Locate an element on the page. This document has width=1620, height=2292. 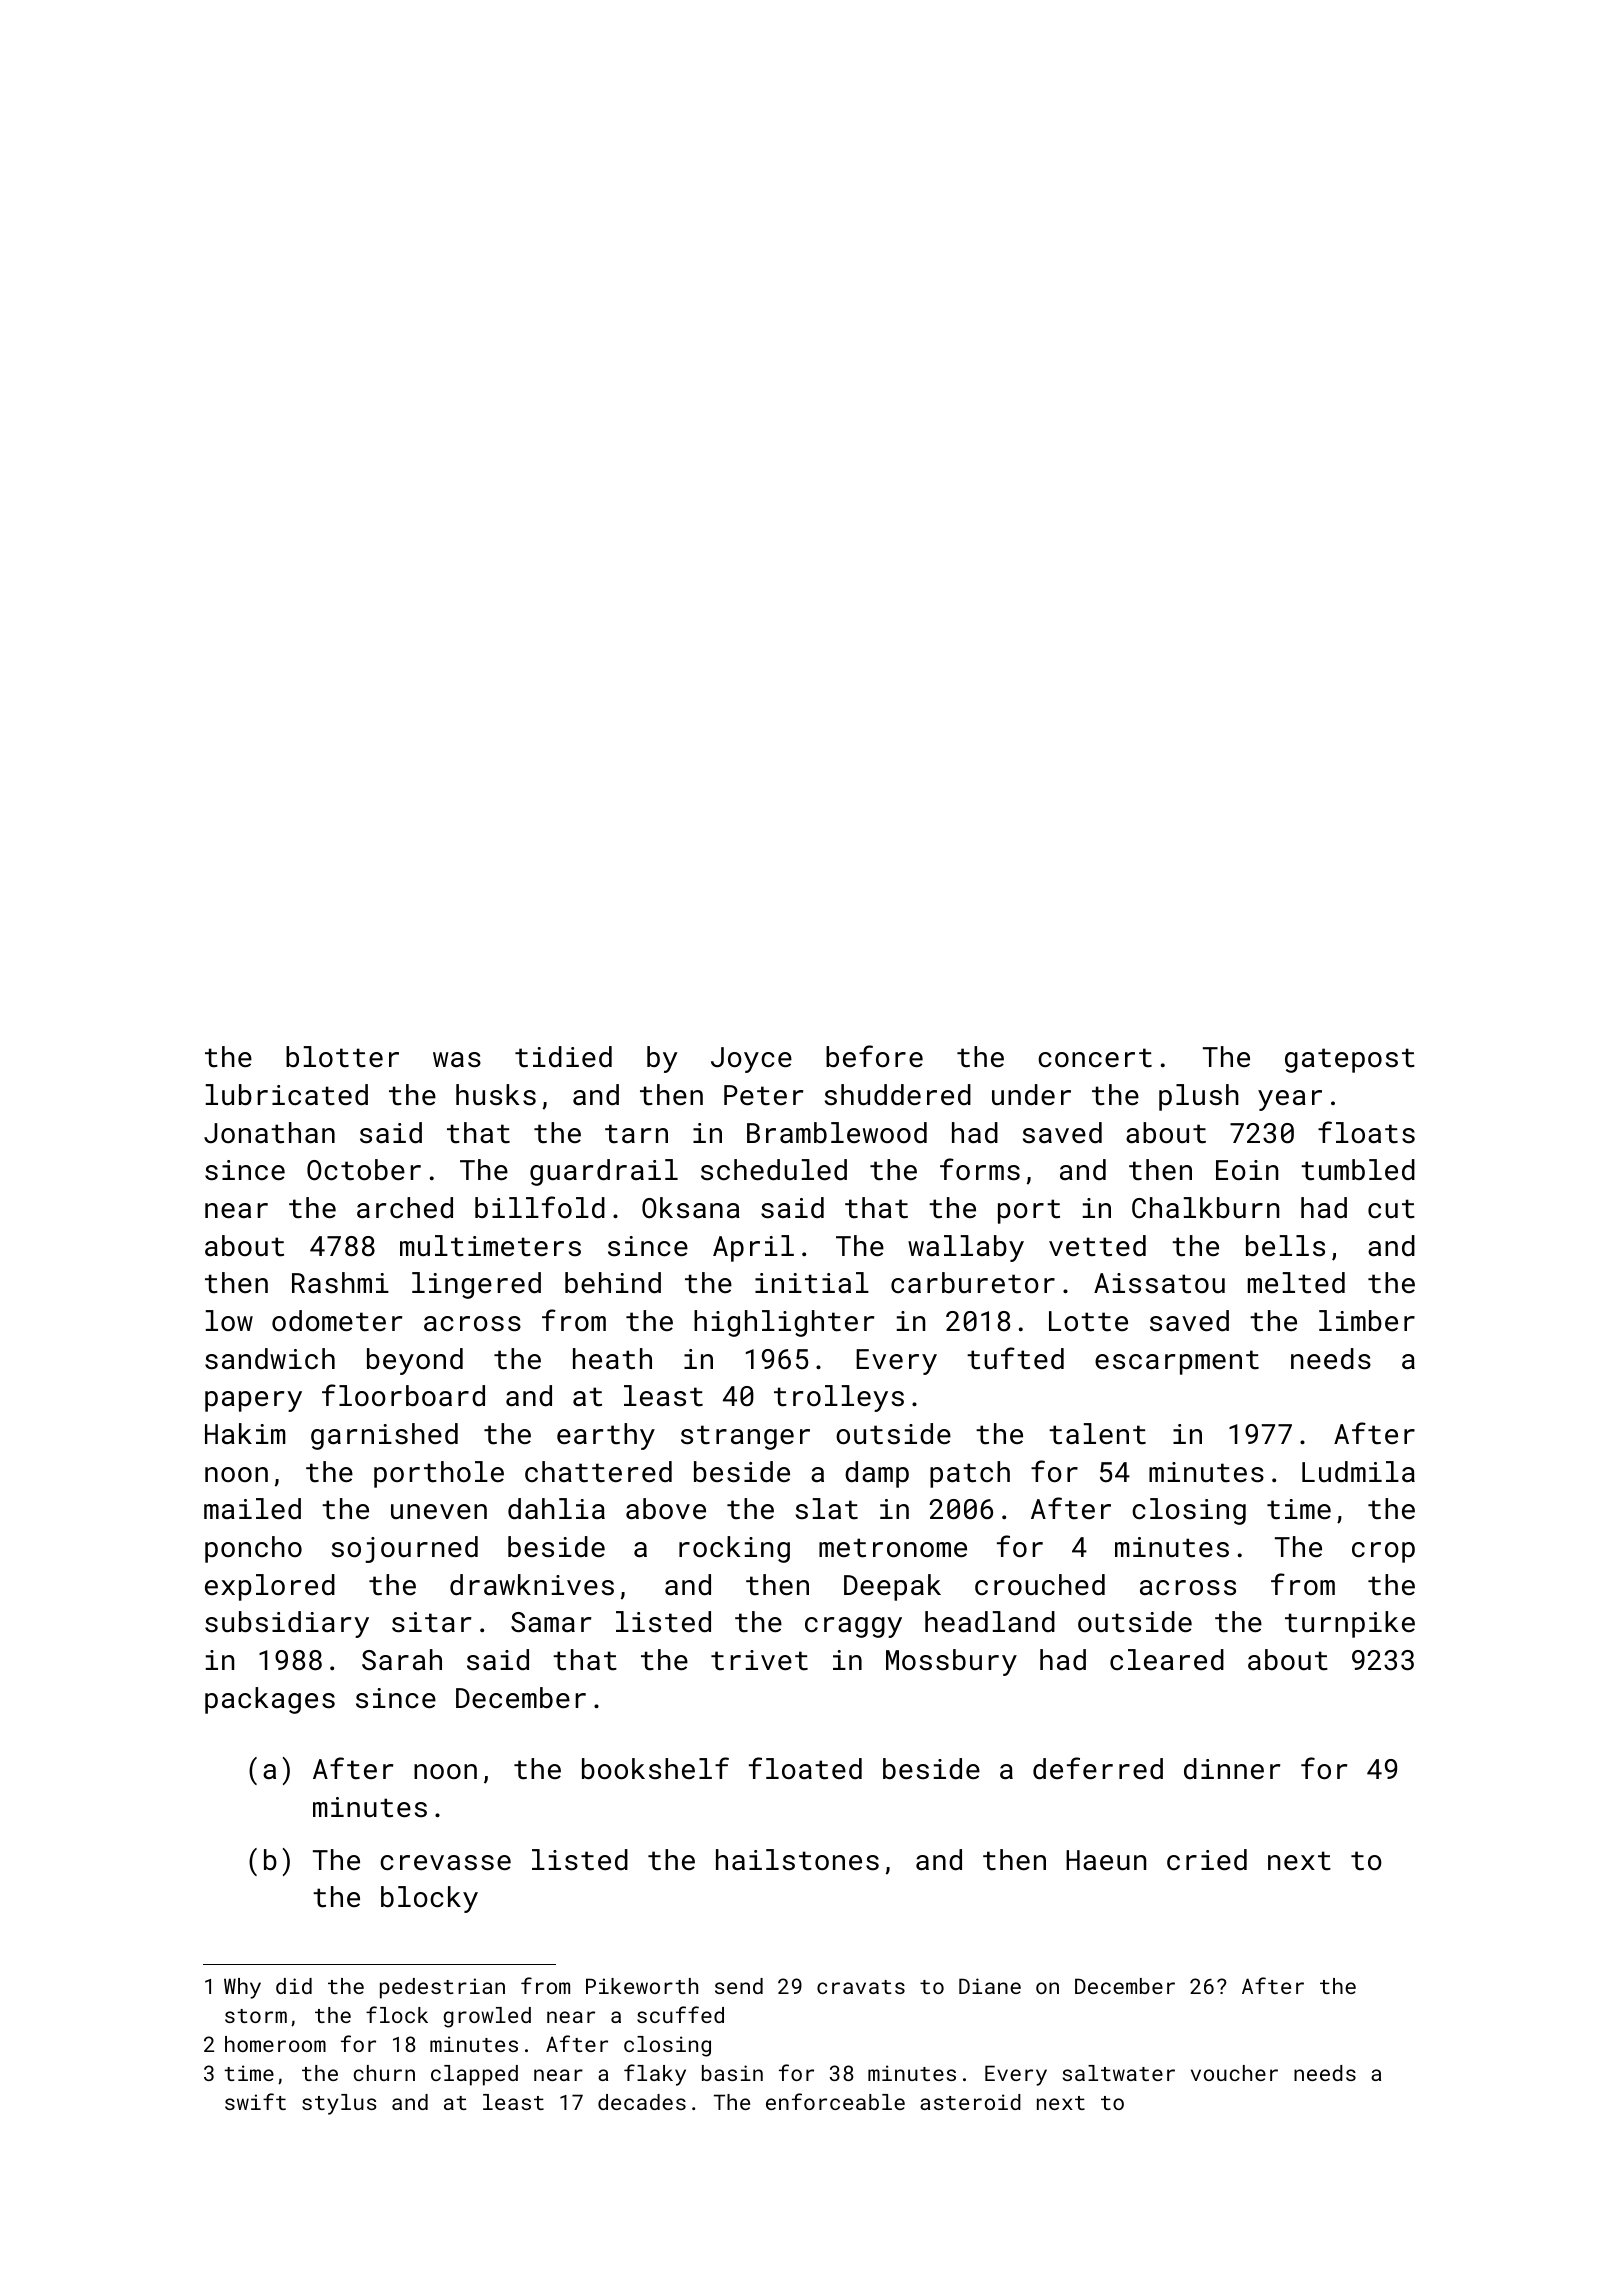
asteroid is located at coordinates (970, 2102).
